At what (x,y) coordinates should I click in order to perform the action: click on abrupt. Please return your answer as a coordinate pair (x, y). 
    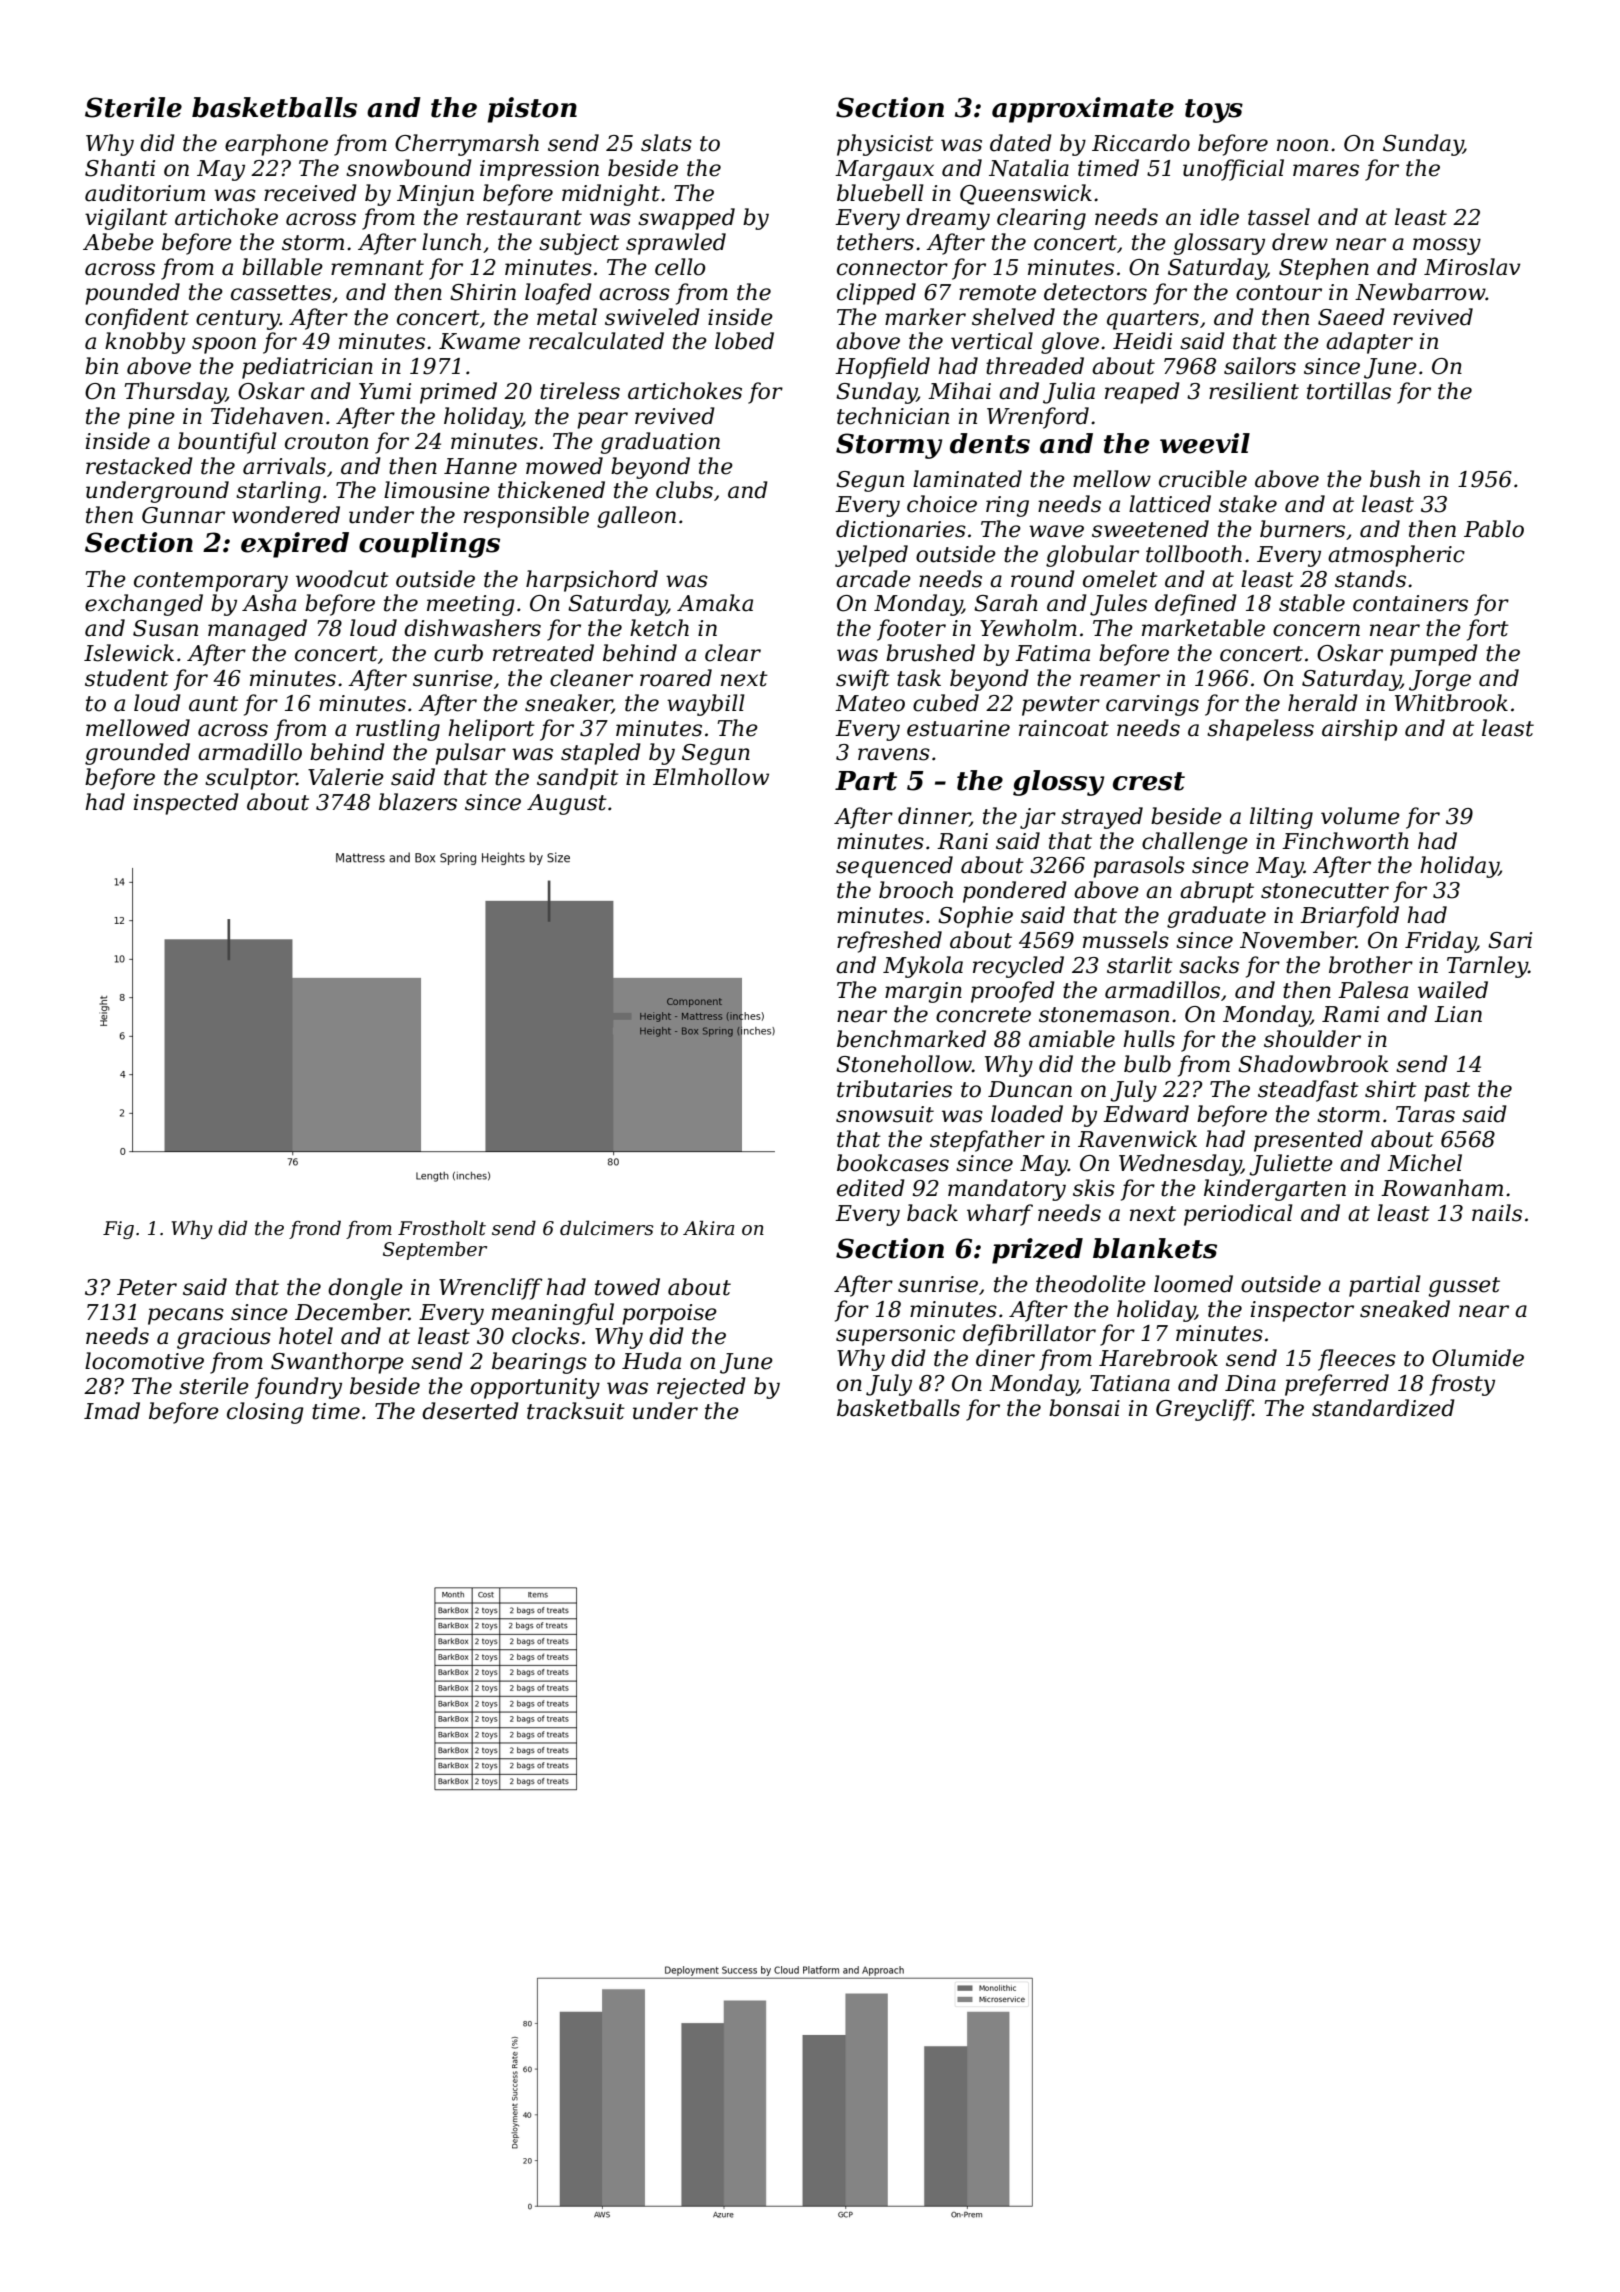
    Looking at the image, I should click on (1217, 892).
